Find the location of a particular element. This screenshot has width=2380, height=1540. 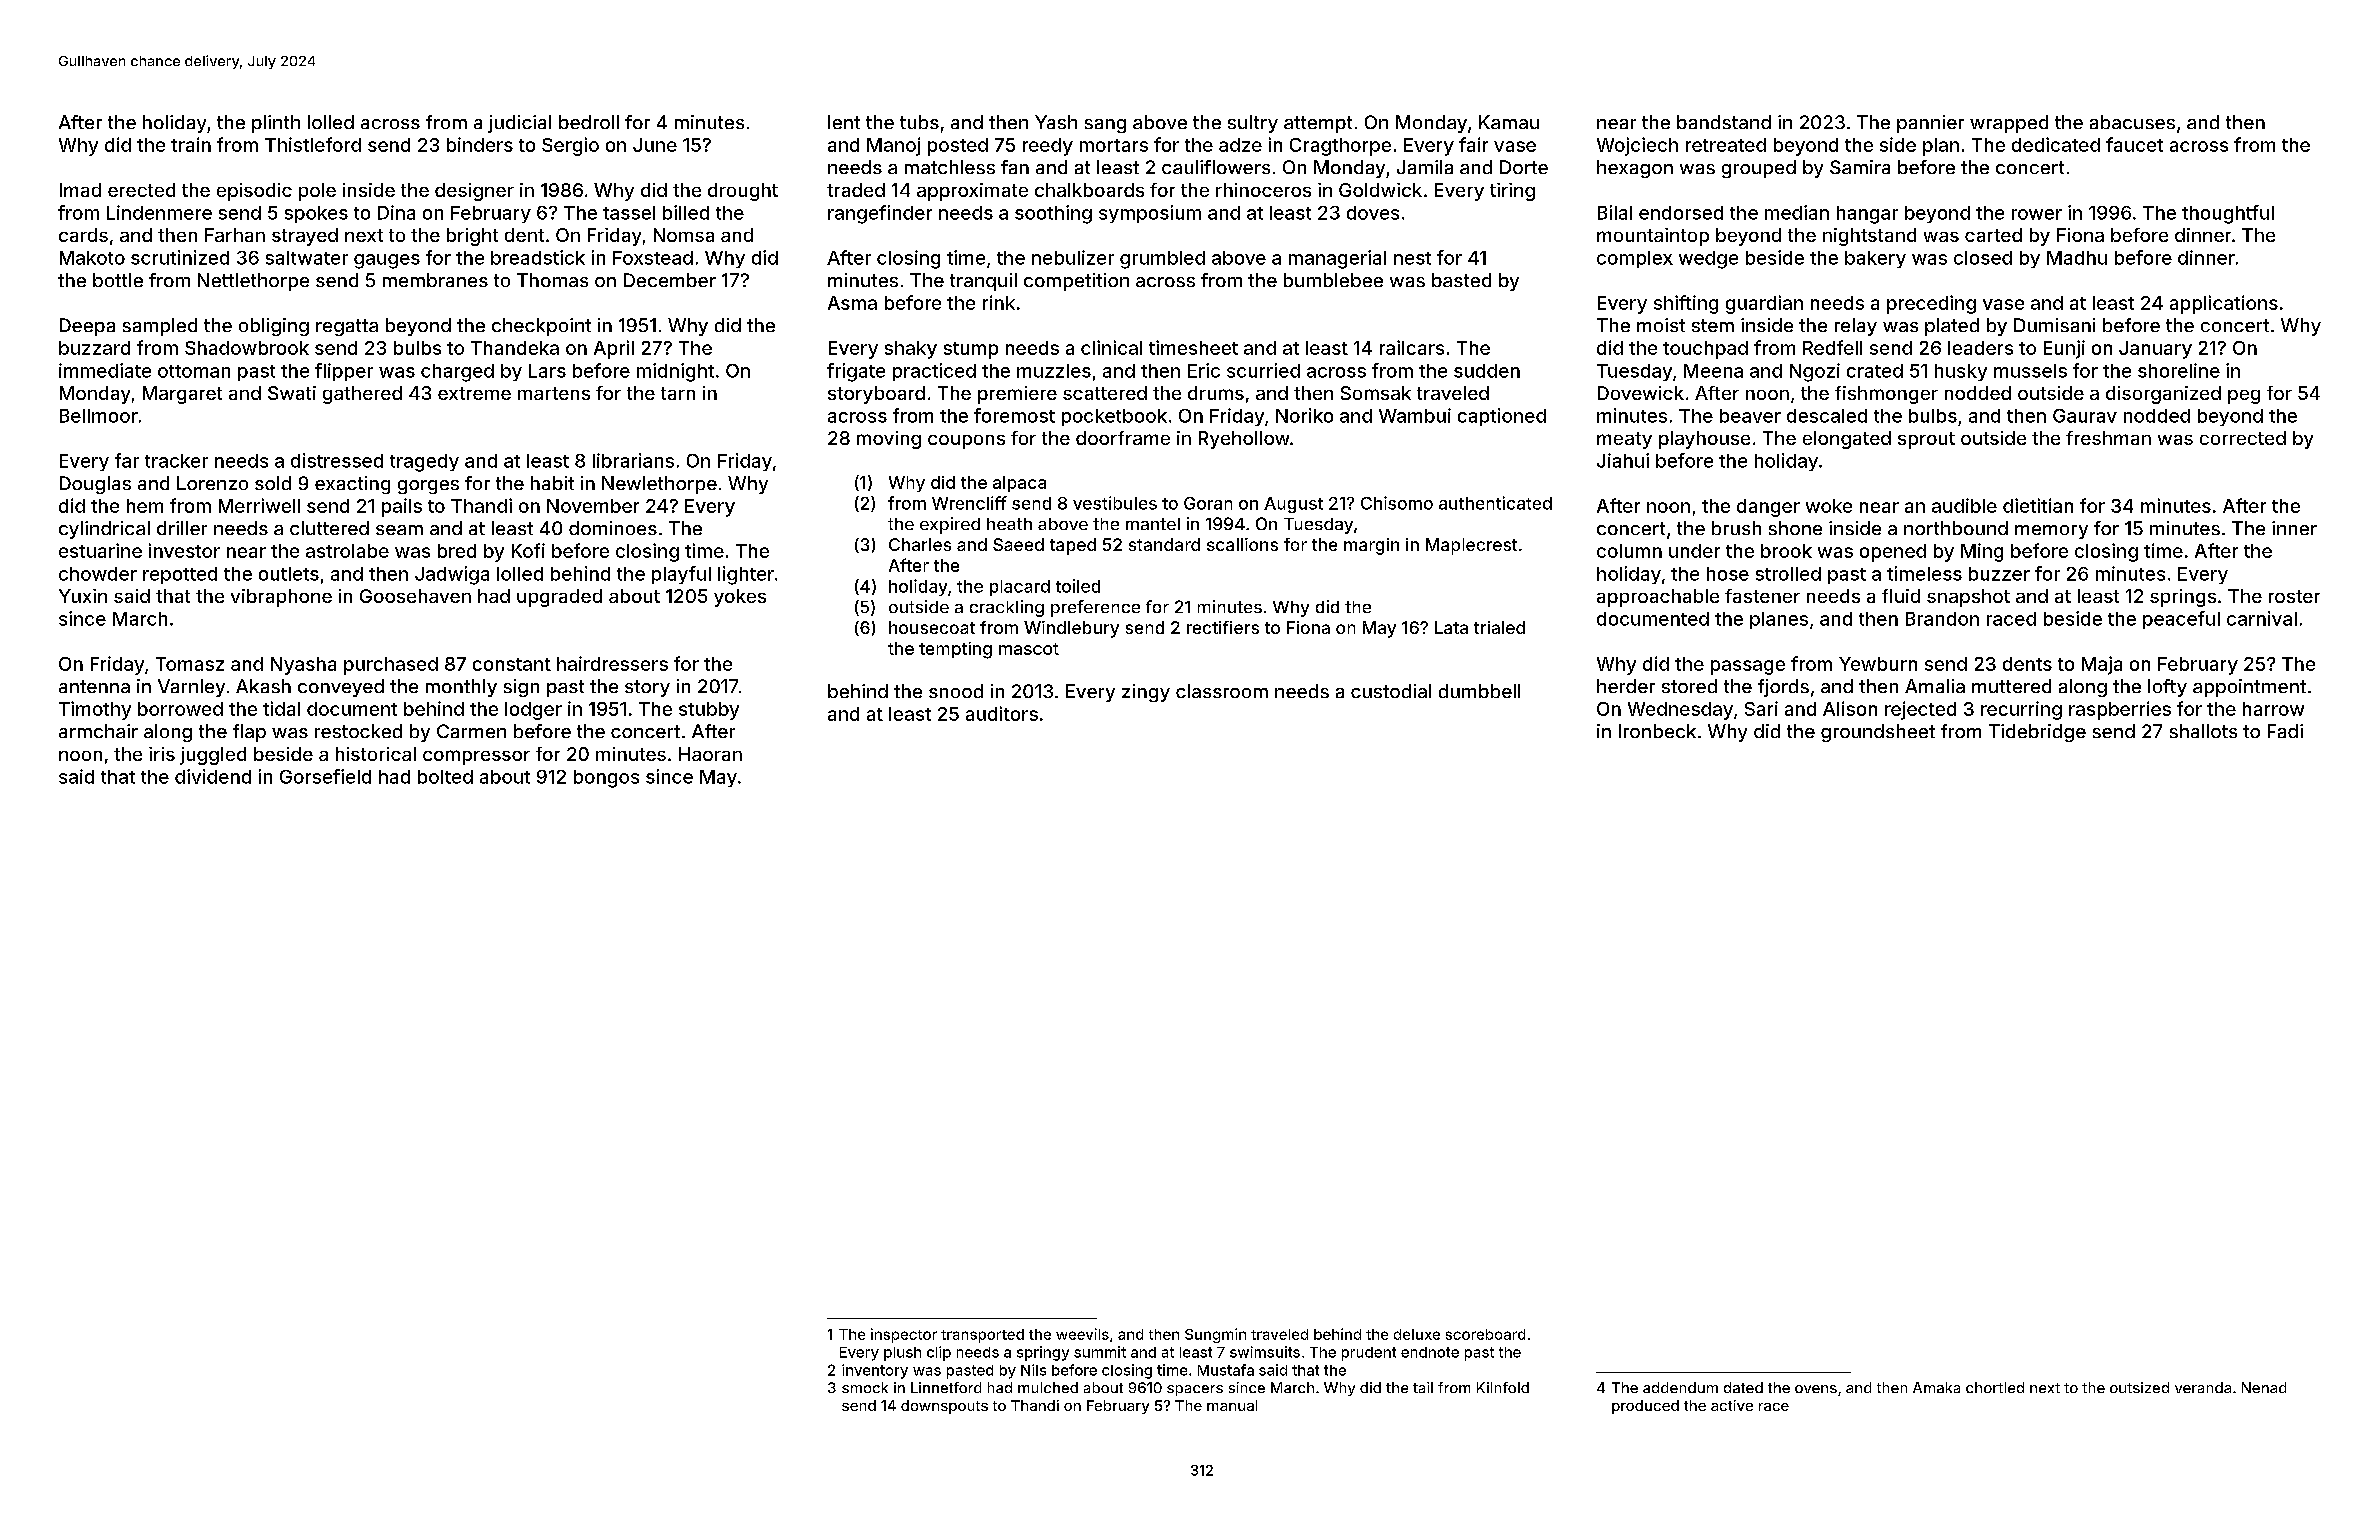

smock is located at coordinates (865, 1387).
